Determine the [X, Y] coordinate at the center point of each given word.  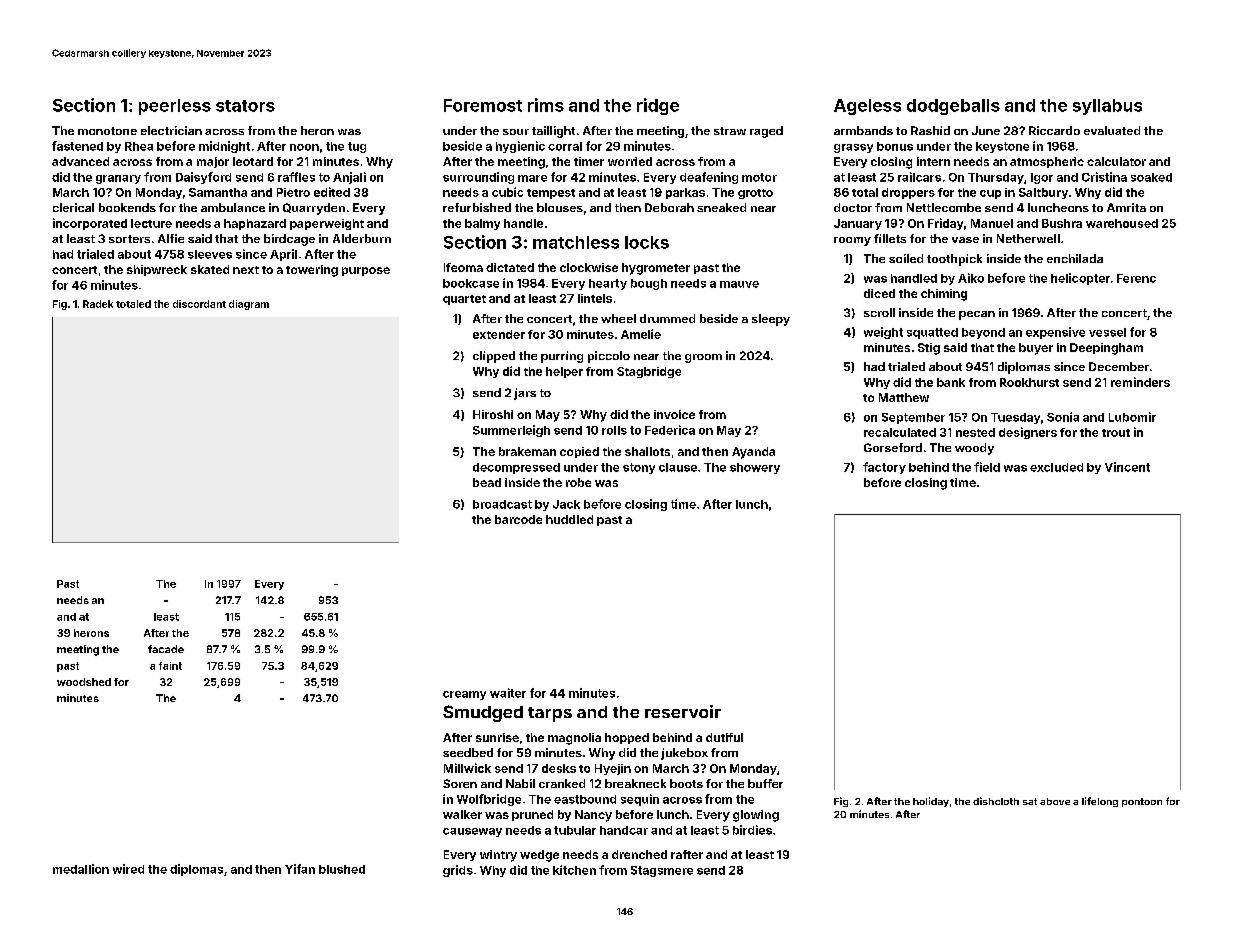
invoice [674, 414]
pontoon [1142, 802]
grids [458, 871]
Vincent [1127, 467]
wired [128, 869]
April [283, 255]
